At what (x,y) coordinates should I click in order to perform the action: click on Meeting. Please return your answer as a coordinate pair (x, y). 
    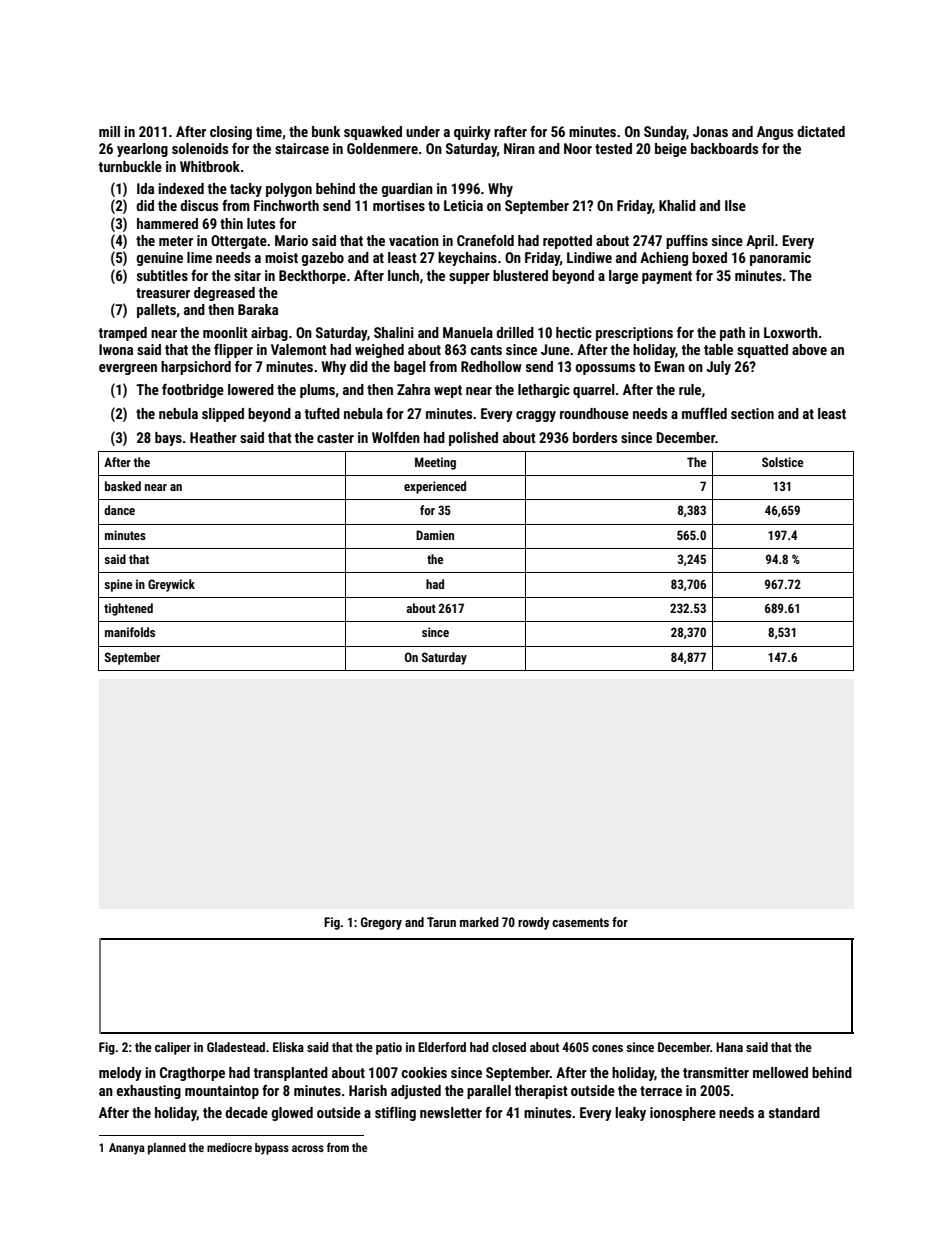
    Looking at the image, I should click on (435, 463).
